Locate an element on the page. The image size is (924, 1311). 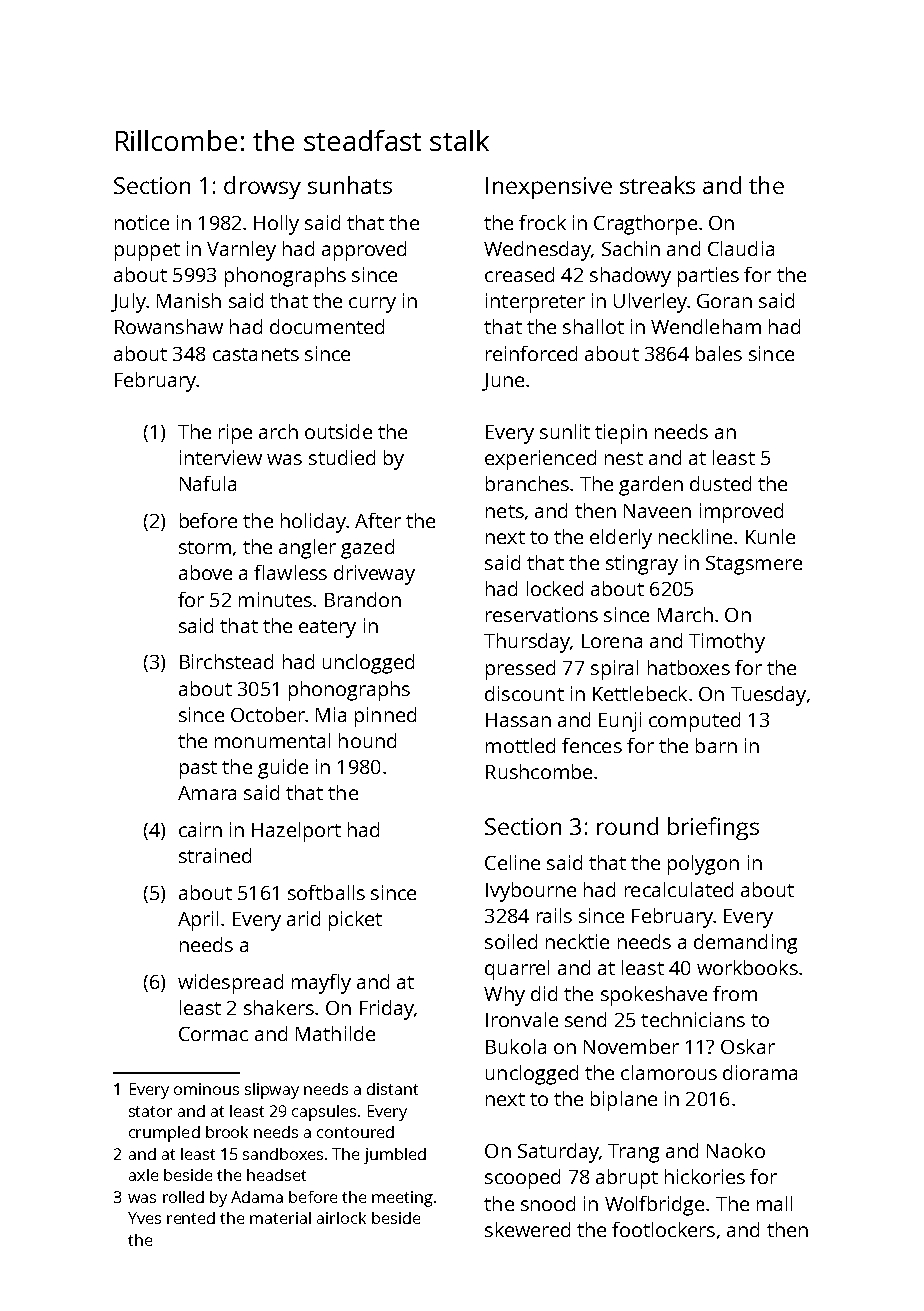
stator is located at coordinates (150, 1111).
